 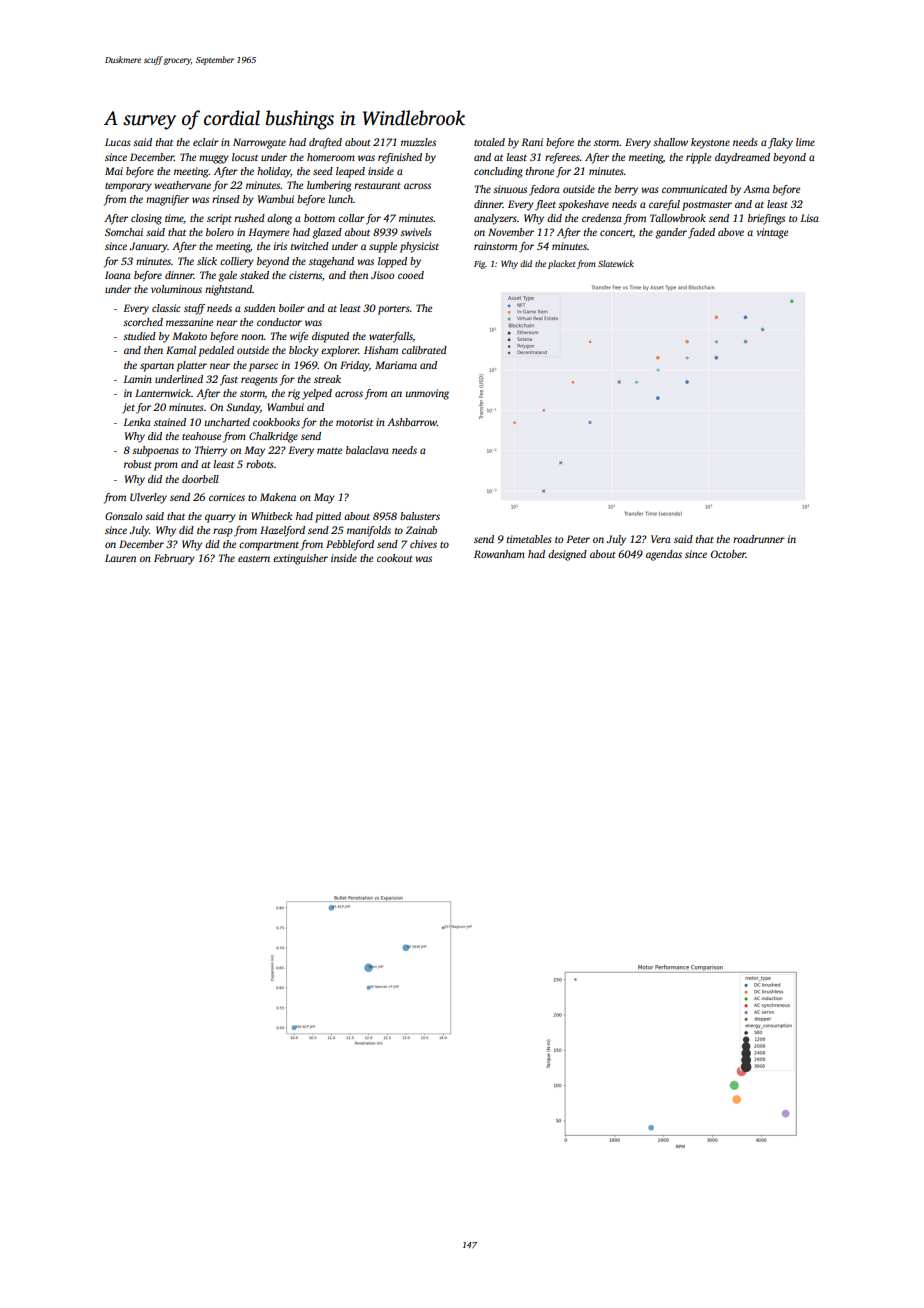 What do you see at coordinates (300, 559) in the document?
I see `extinguisher` at bounding box center [300, 559].
